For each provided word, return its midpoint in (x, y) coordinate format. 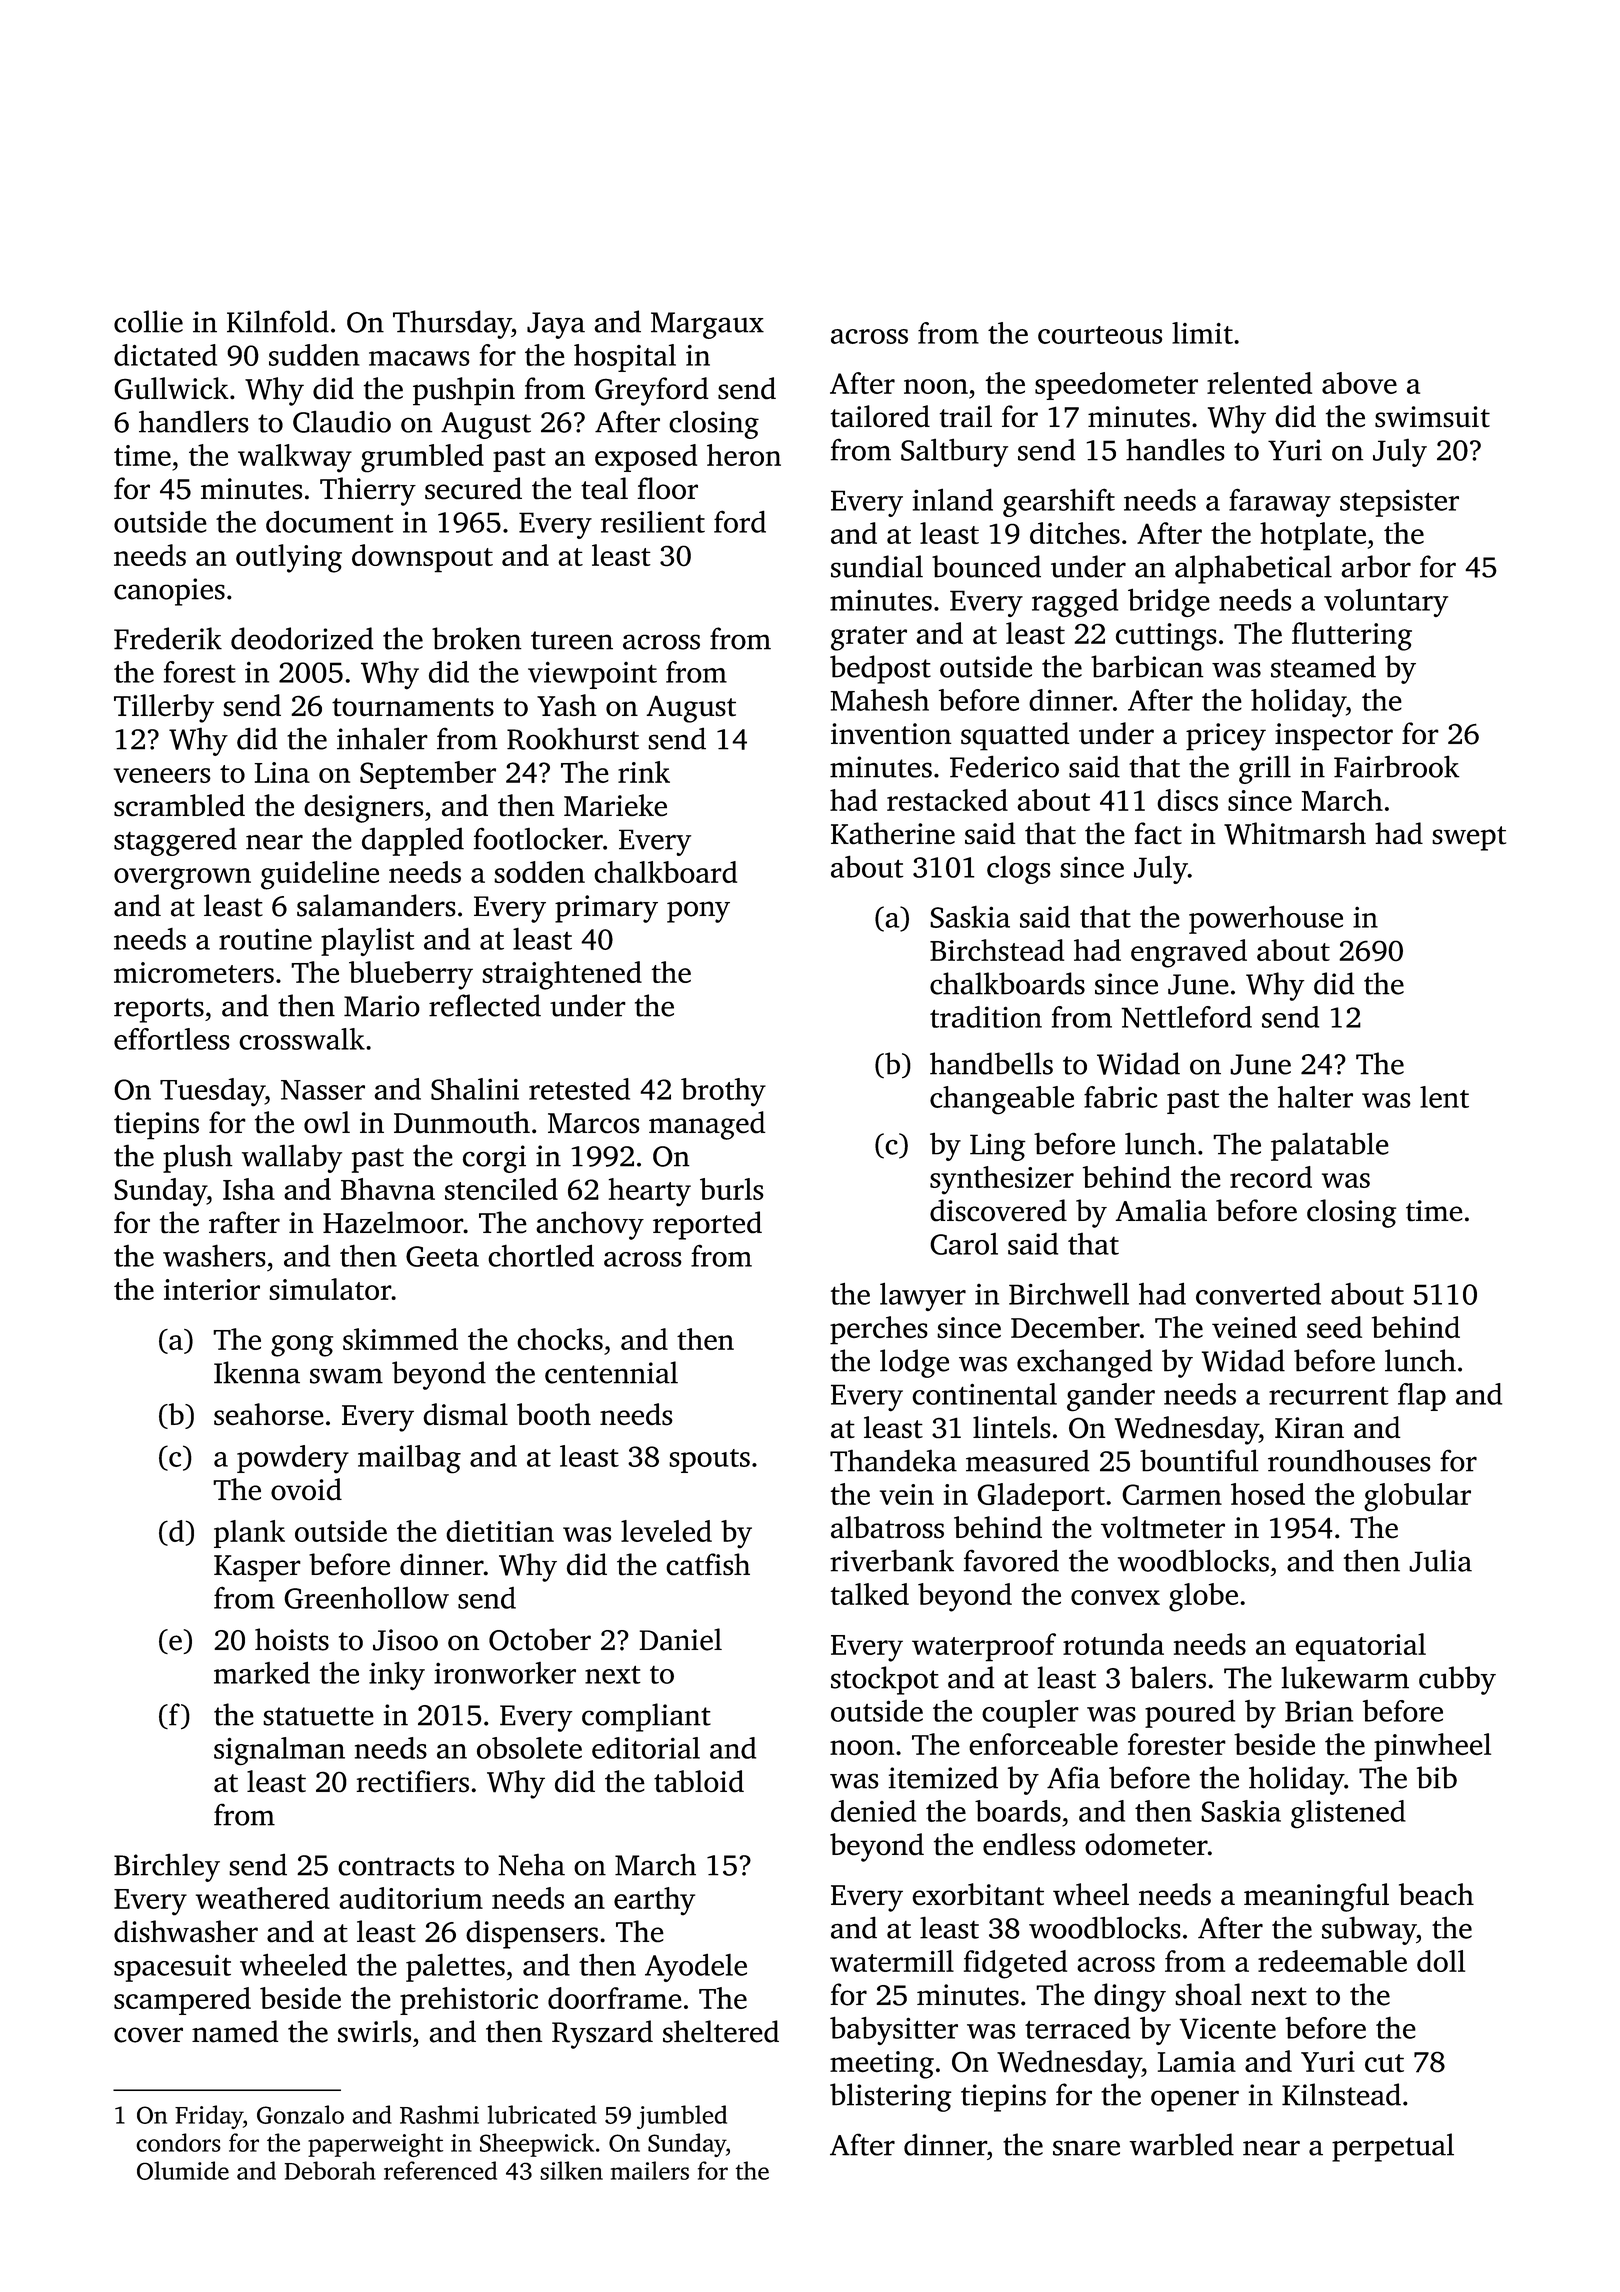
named (235, 2031)
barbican (1147, 666)
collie (148, 321)
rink (644, 772)
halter (1315, 1097)
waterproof (984, 1647)
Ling (998, 1147)
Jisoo (405, 1640)
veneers (162, 775)
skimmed (400, 1339)
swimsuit (1432, 417)
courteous (1100, 335)
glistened (1348, 1814)
